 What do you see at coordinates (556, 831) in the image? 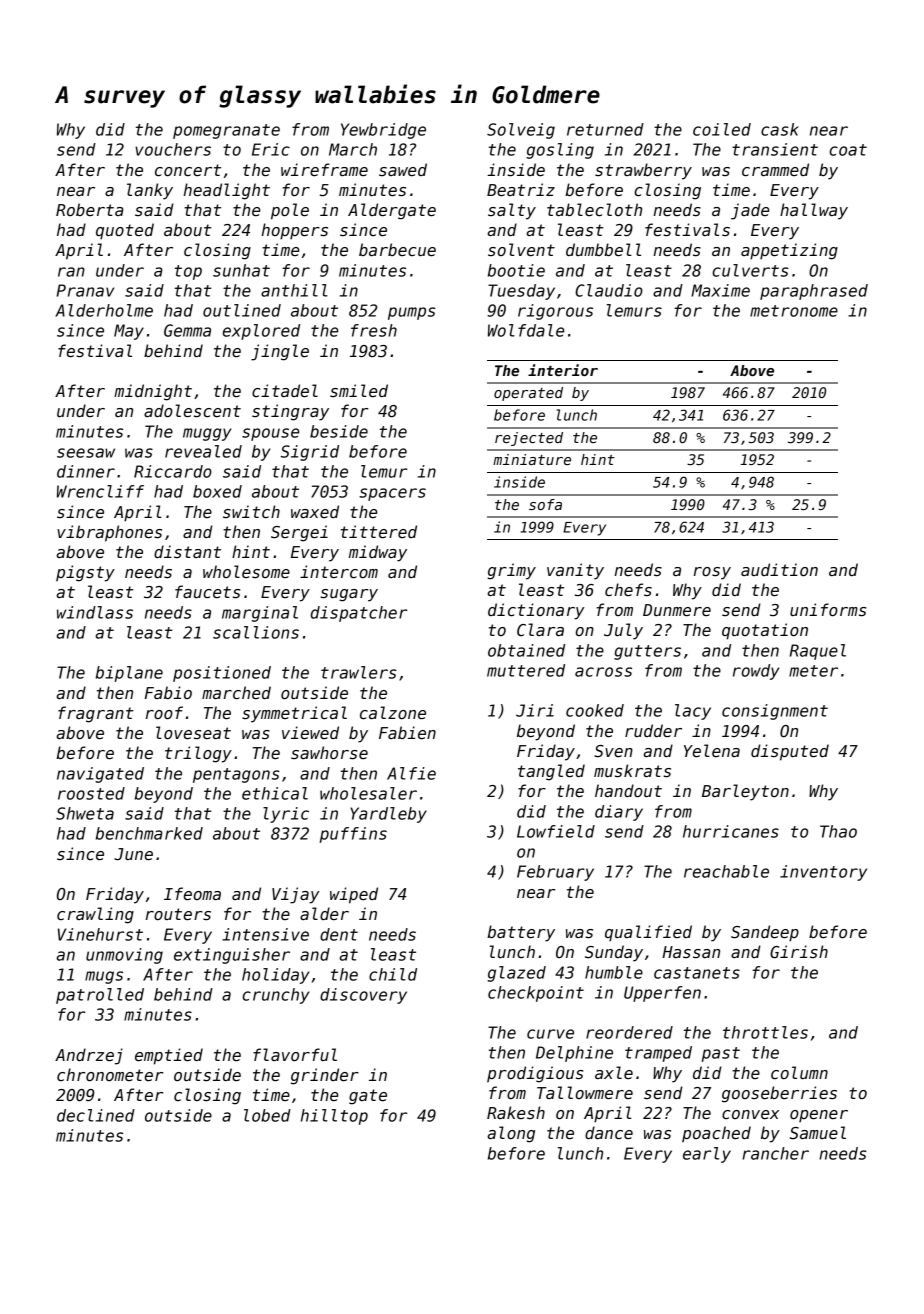
I see `Lowfield` at bounding box center [556, 831].
